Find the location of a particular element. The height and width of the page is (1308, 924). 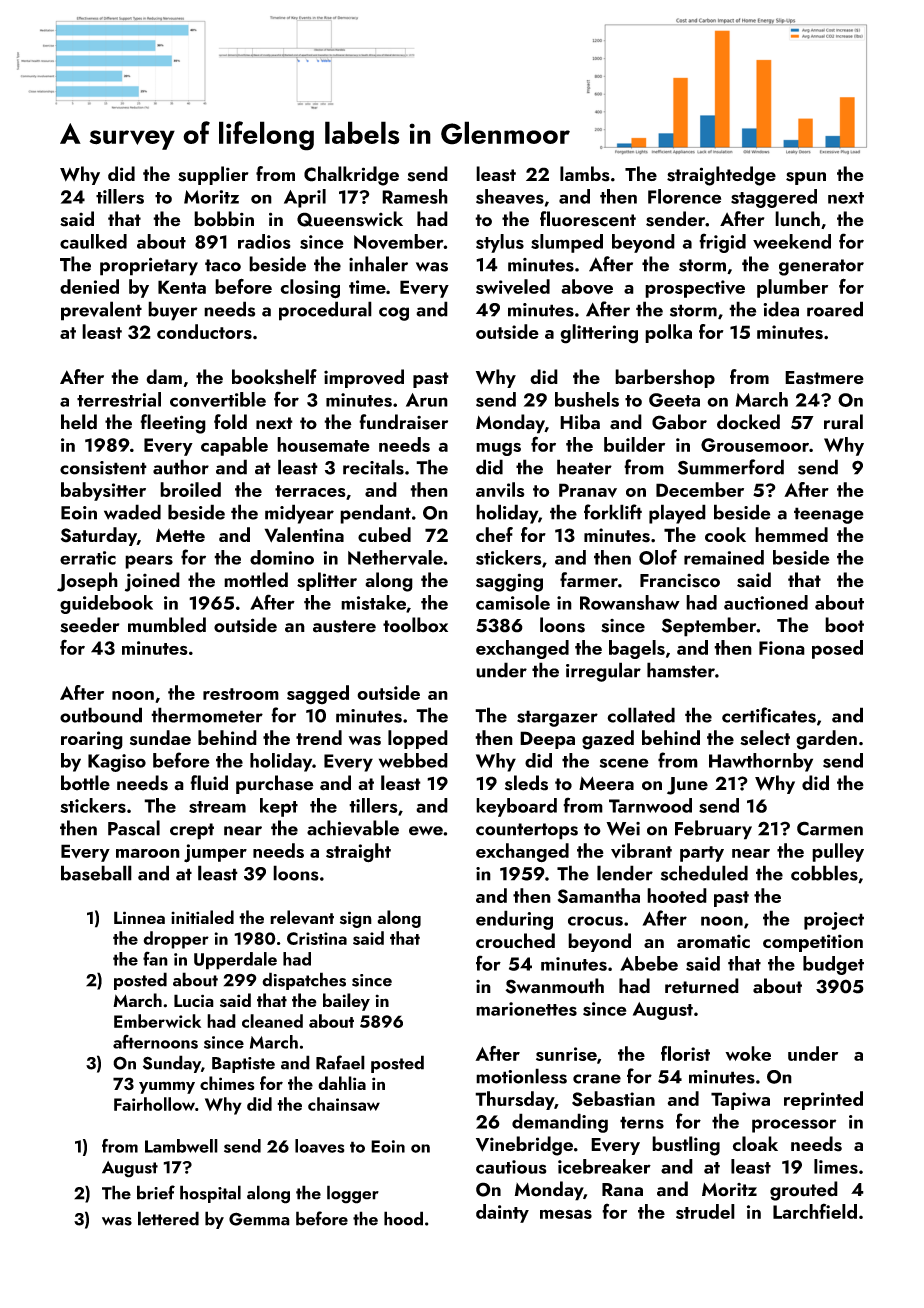

lettered is located at coordinates (168, 1218).
